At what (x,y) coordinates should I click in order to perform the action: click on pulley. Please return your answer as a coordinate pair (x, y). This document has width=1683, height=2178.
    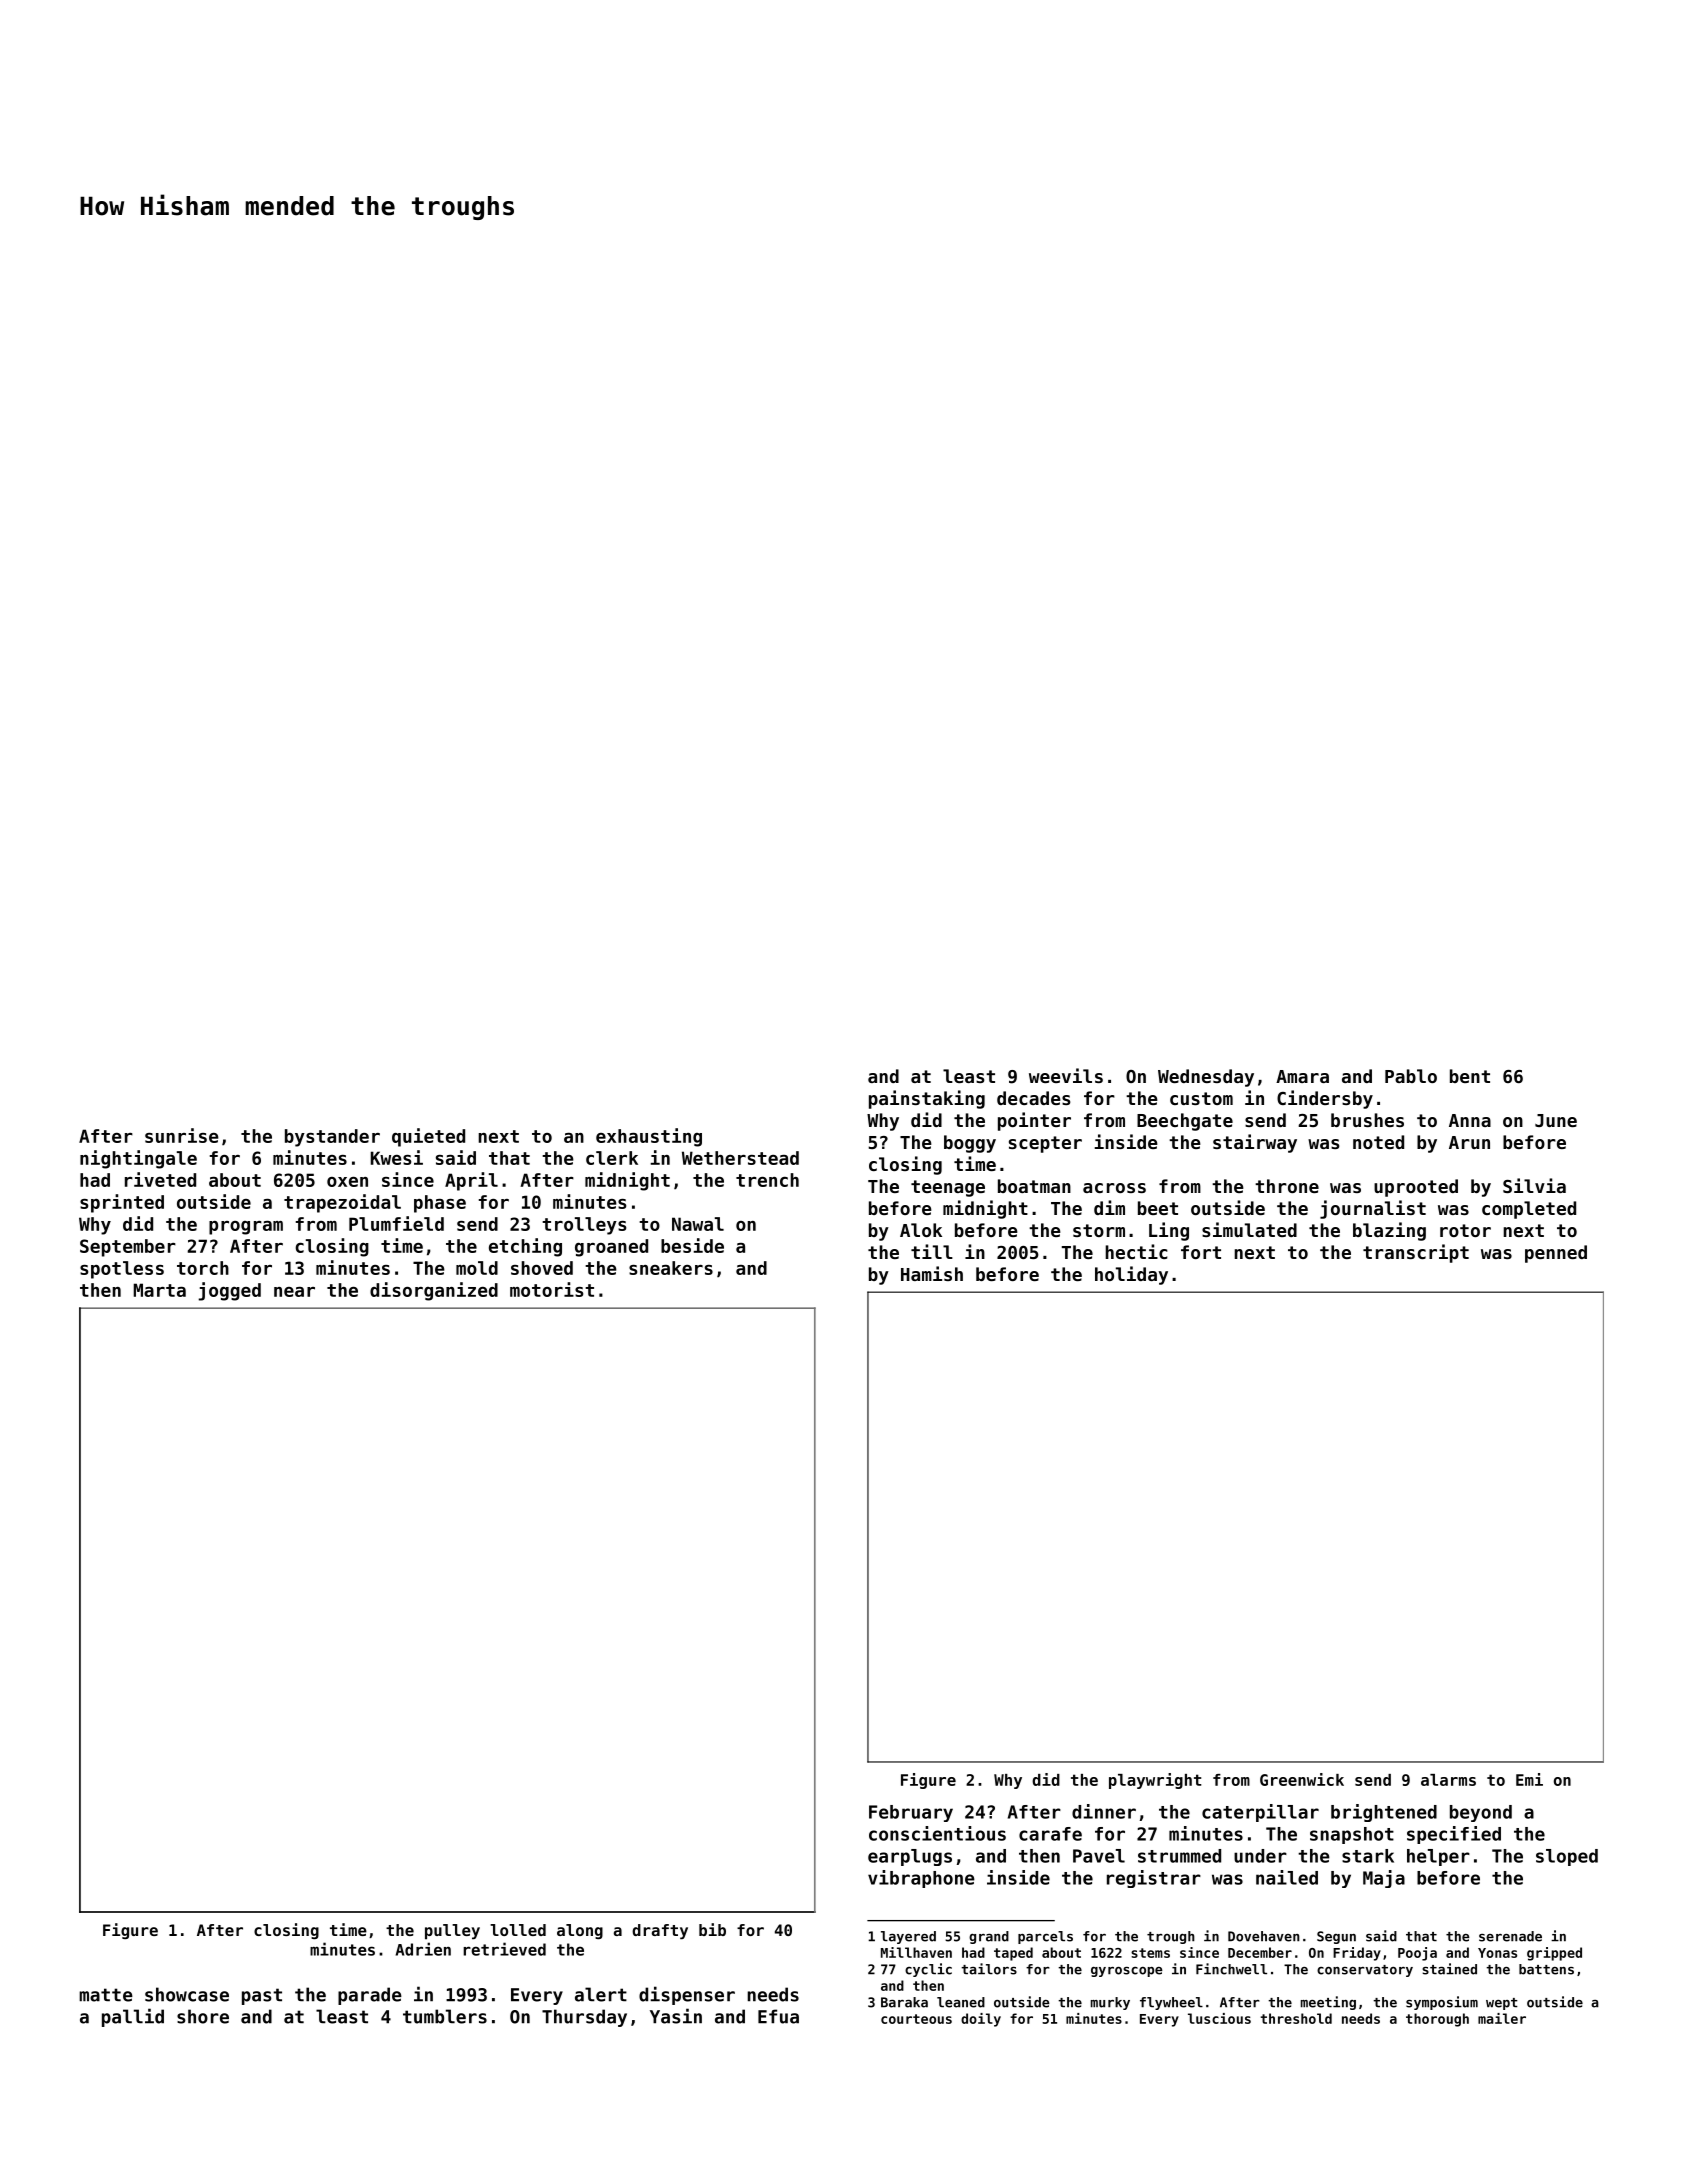
    Looking at the image, I should click on (452, 1932).
